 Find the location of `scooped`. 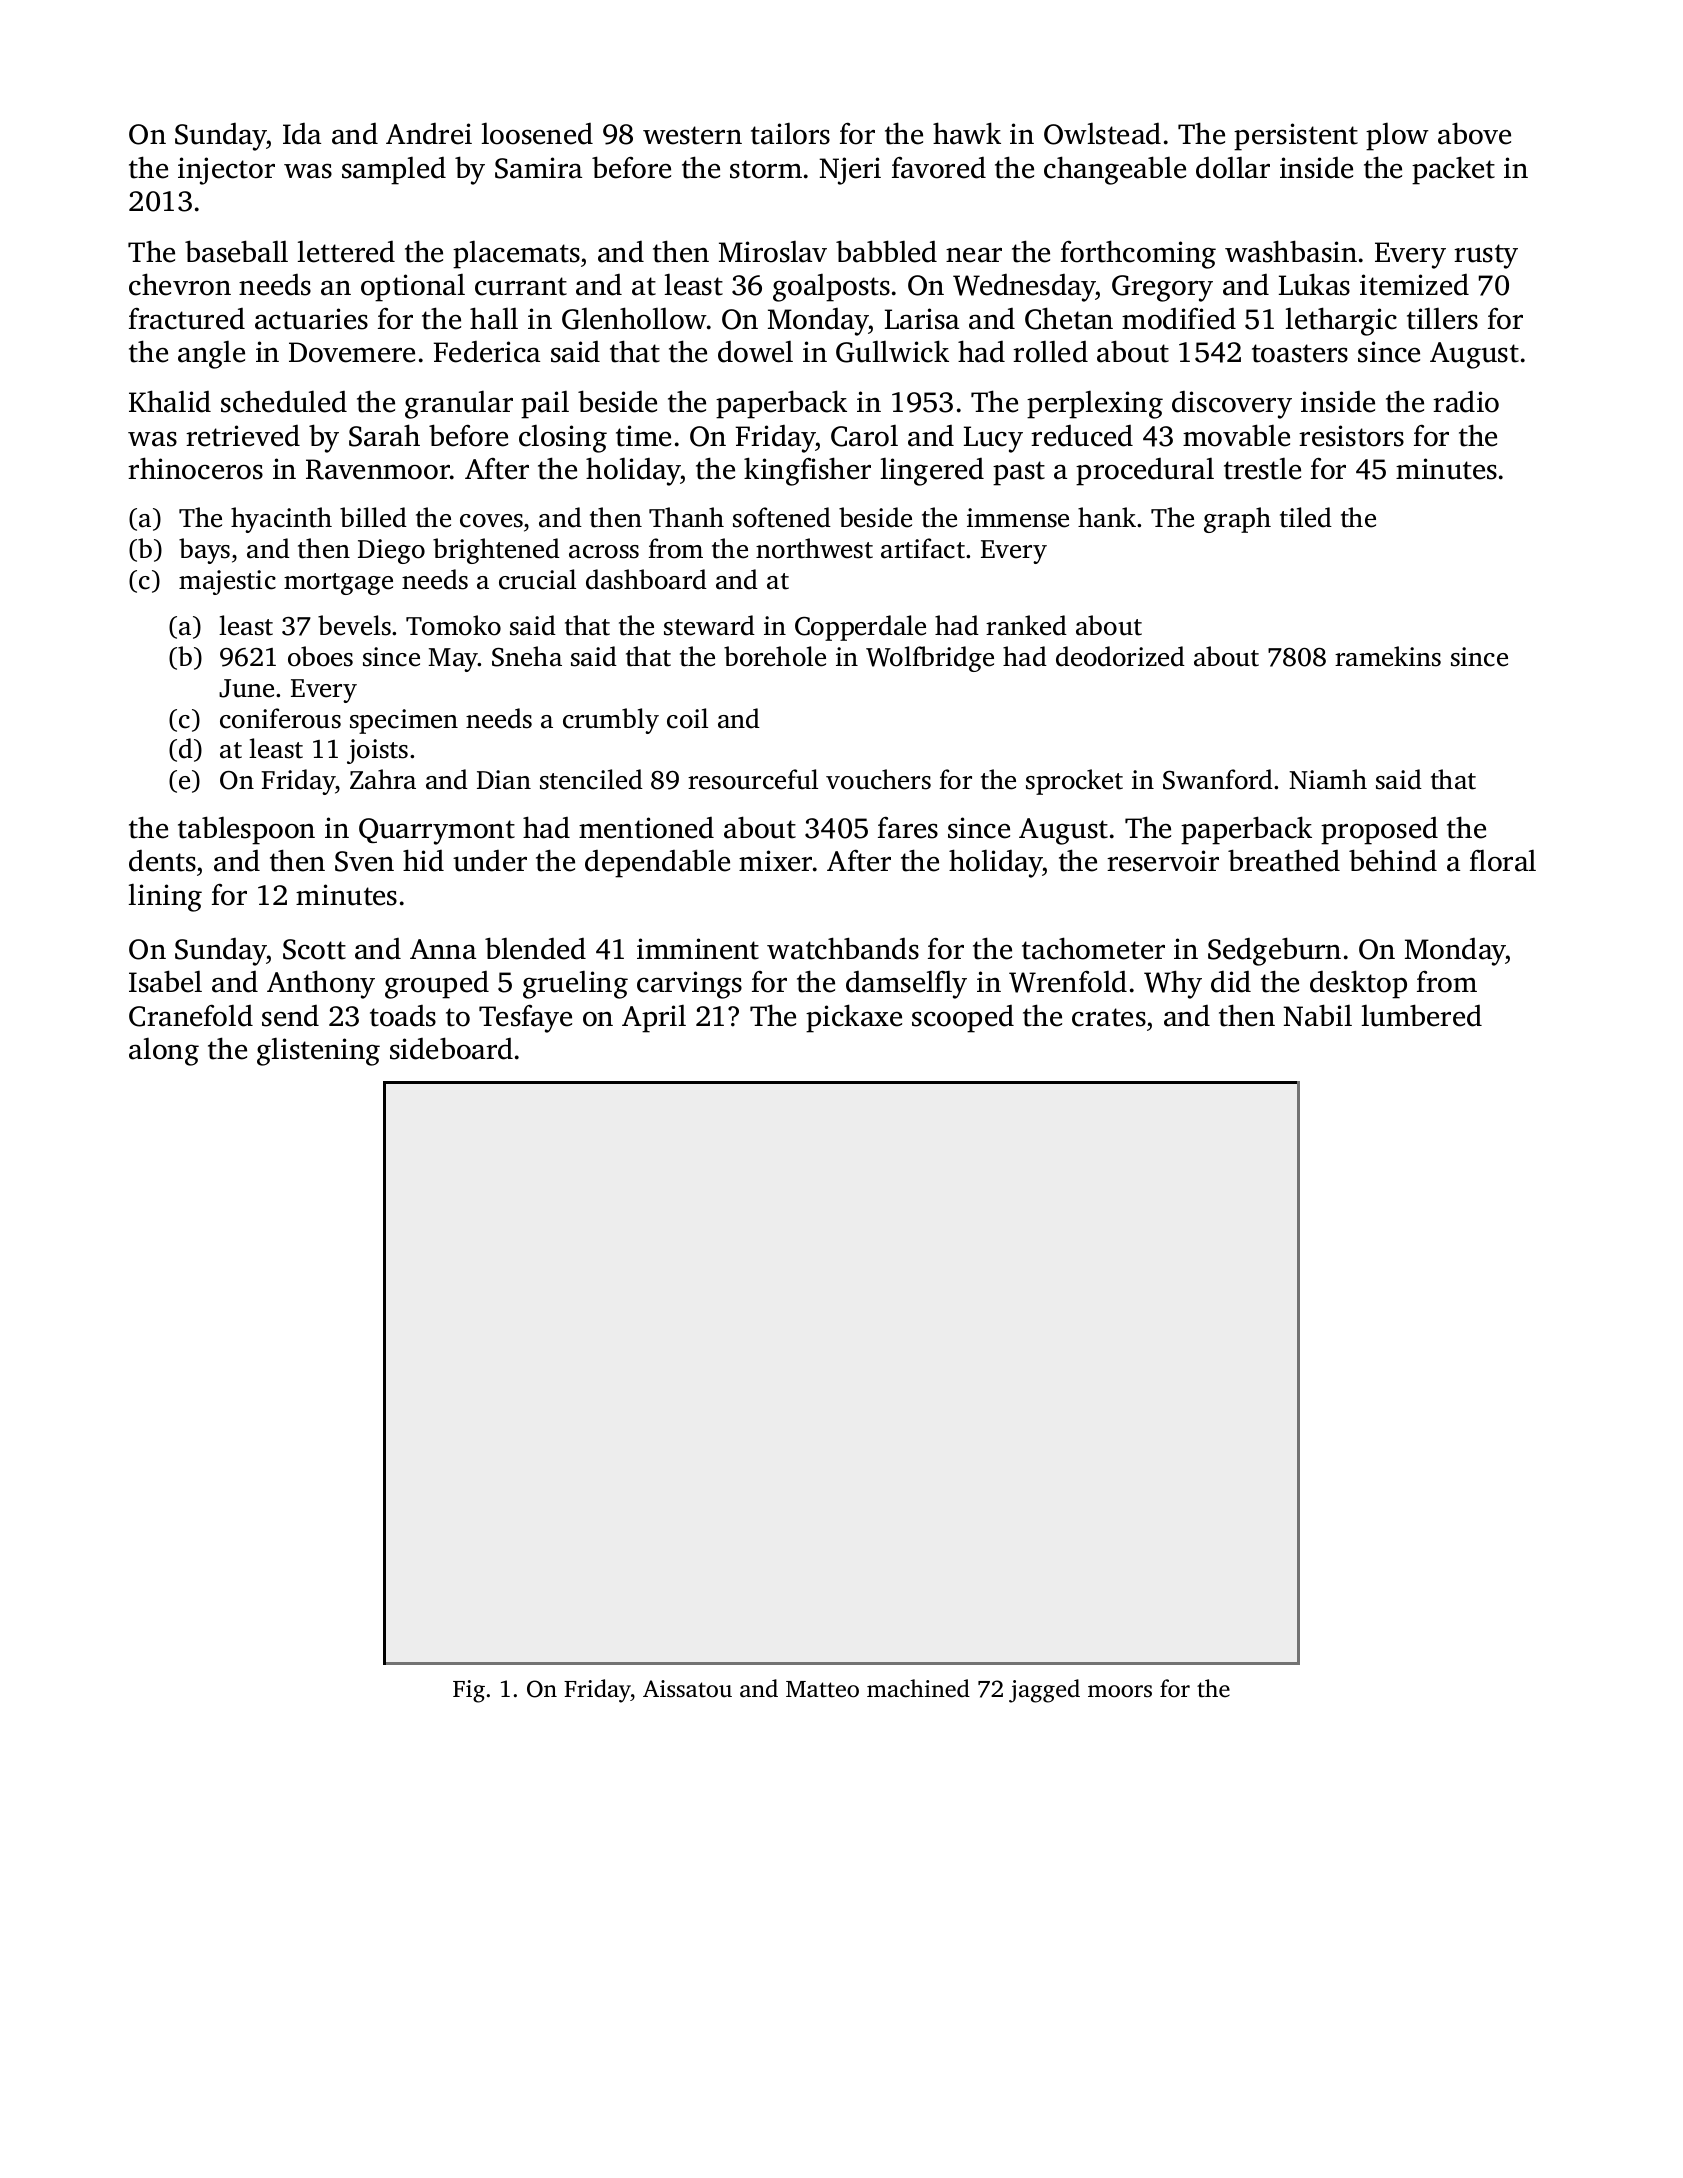

scooped is located at coordinates (963, 1019).
